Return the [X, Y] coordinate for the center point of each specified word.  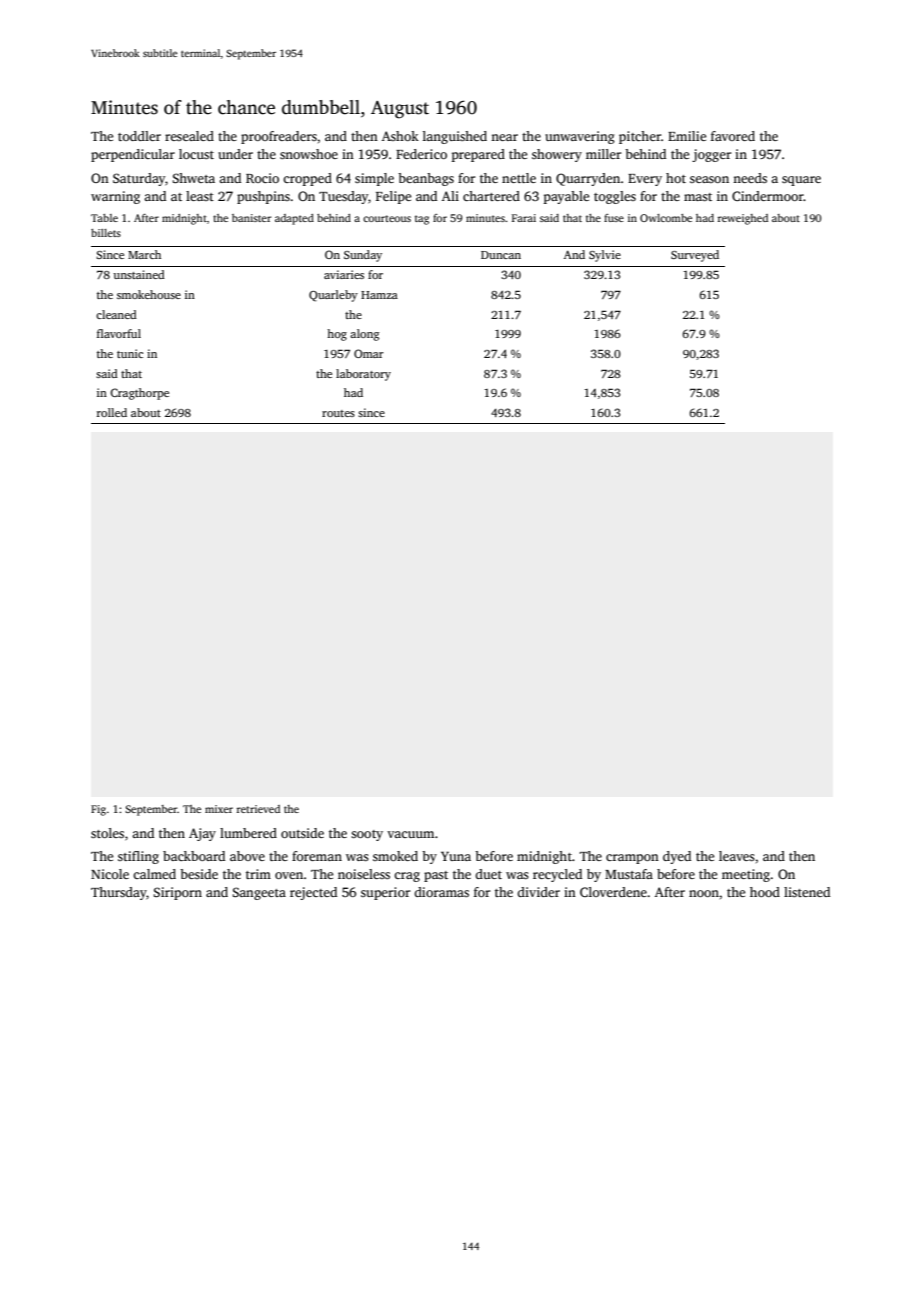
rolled [112, 412]
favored [733, 136]
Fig [98, 810]
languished [455, 137]
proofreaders [279, 137]
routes [338, 413]
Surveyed [695, 256]
